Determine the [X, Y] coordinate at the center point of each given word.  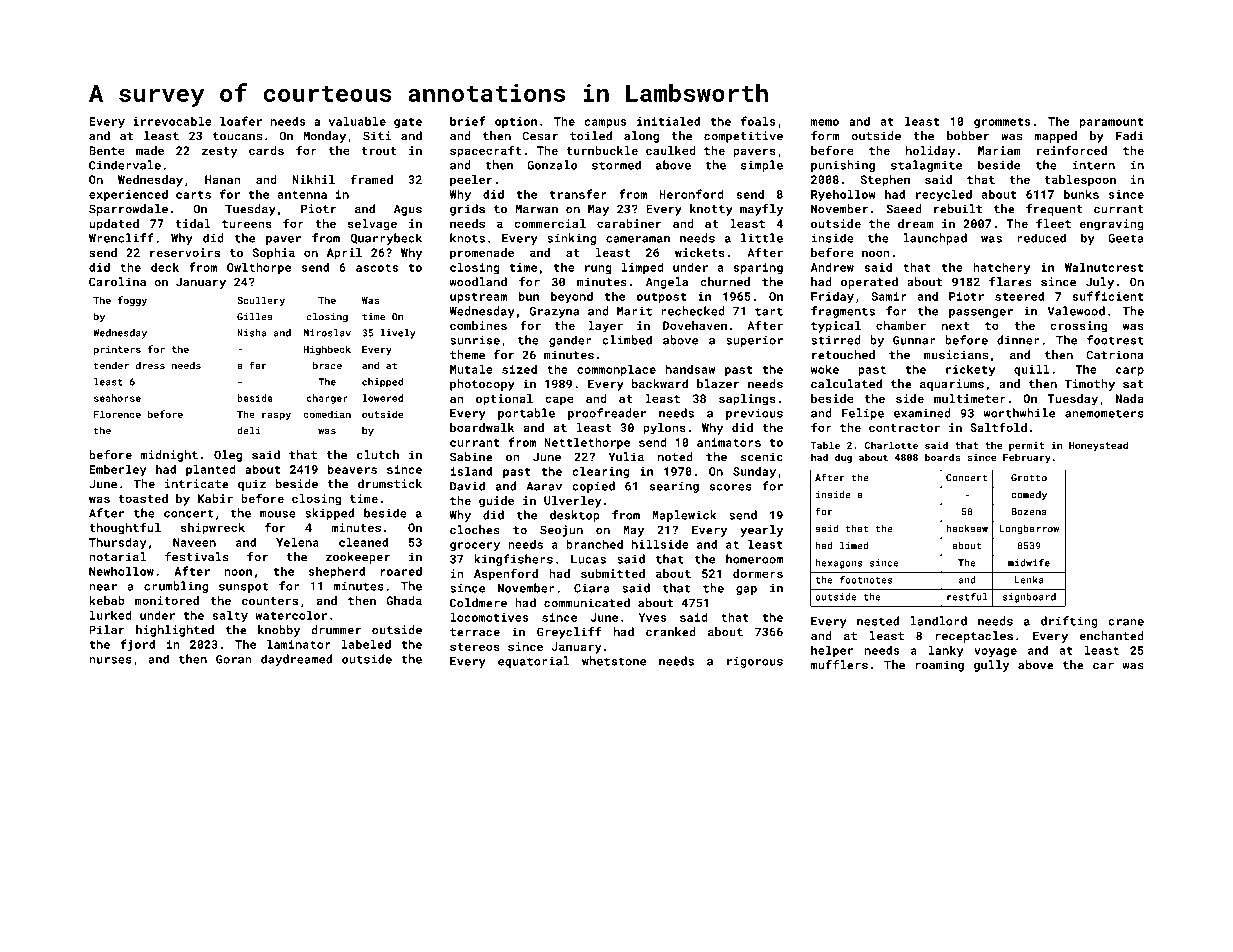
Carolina [117, 282]
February [1027, 458]
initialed [668, 121]
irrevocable [172, 121]
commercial [550, 223]
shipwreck [213, 529]
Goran [234, 659]
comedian [327, 414]
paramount [1112, 123]
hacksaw [967, 529]
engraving [1111, 225]
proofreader [607, 414]
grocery [475, 547]
